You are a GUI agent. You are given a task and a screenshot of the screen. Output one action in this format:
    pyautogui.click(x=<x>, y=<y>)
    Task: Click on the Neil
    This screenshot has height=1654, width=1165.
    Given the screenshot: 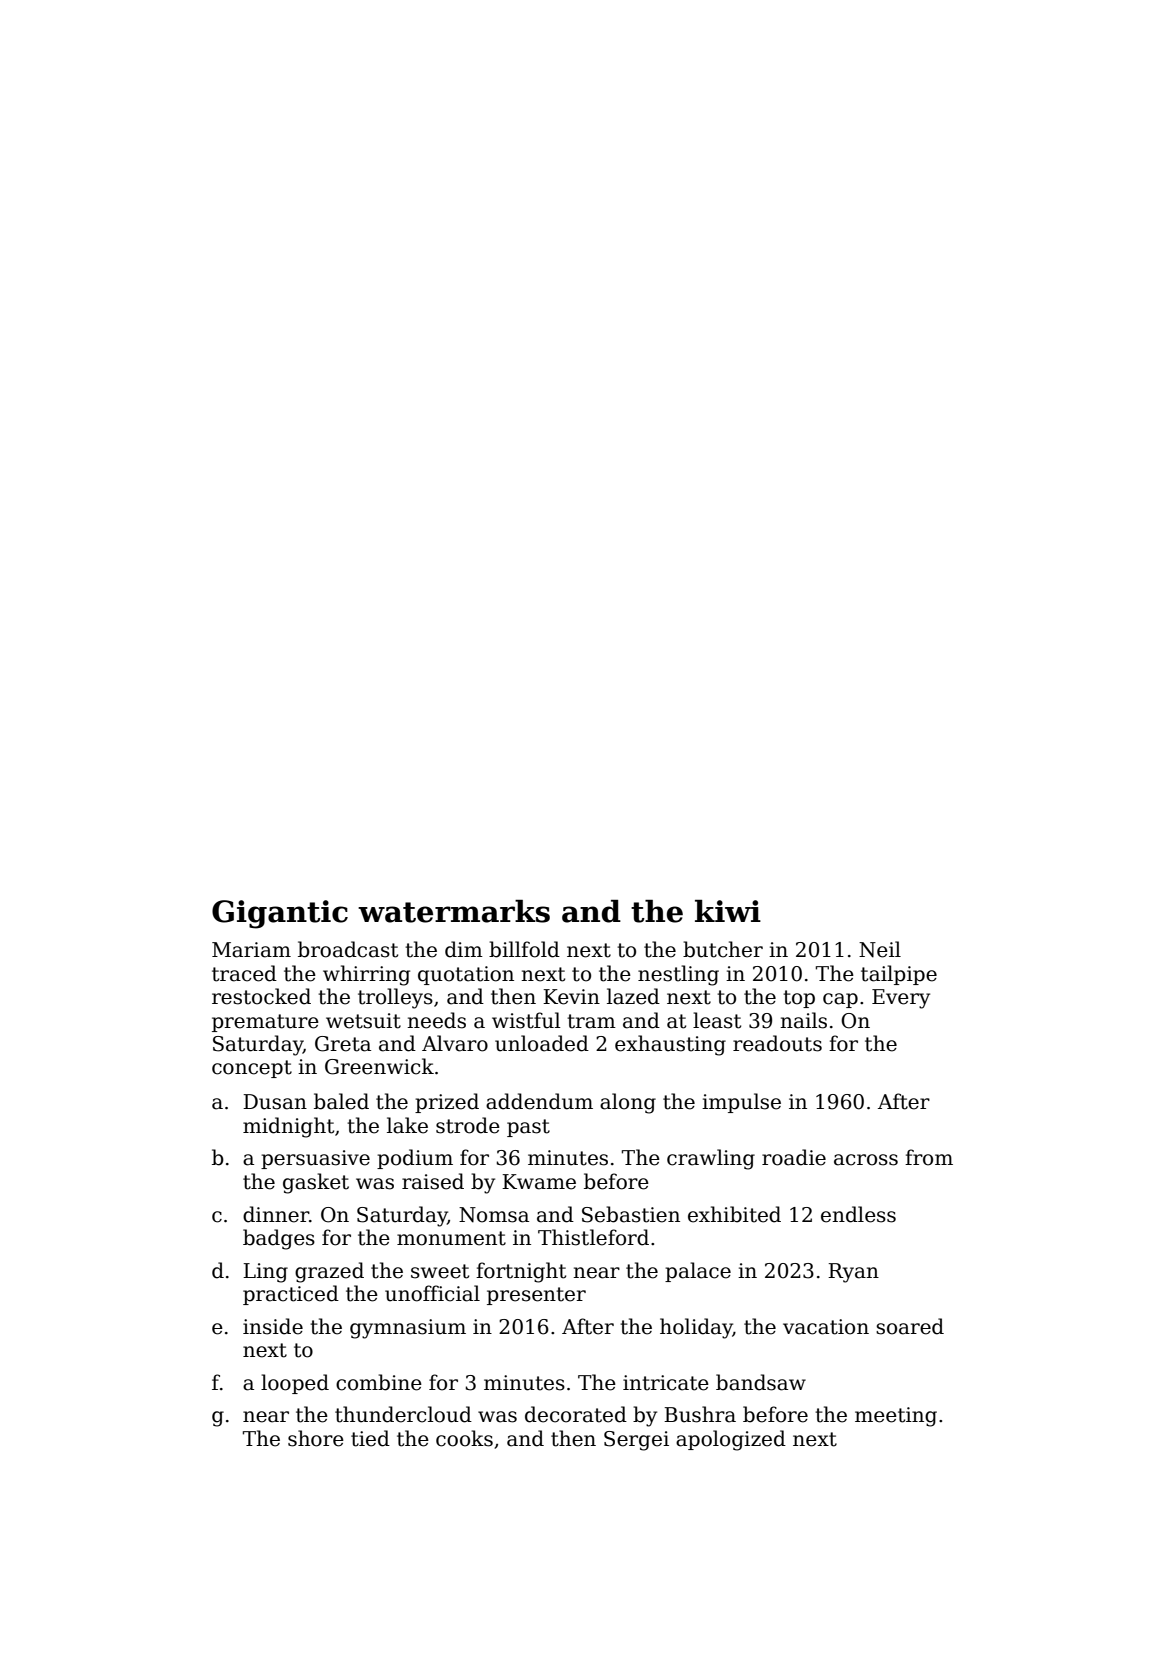 What is the action you would take?
    pyautogui.click(x=880, y=949)
